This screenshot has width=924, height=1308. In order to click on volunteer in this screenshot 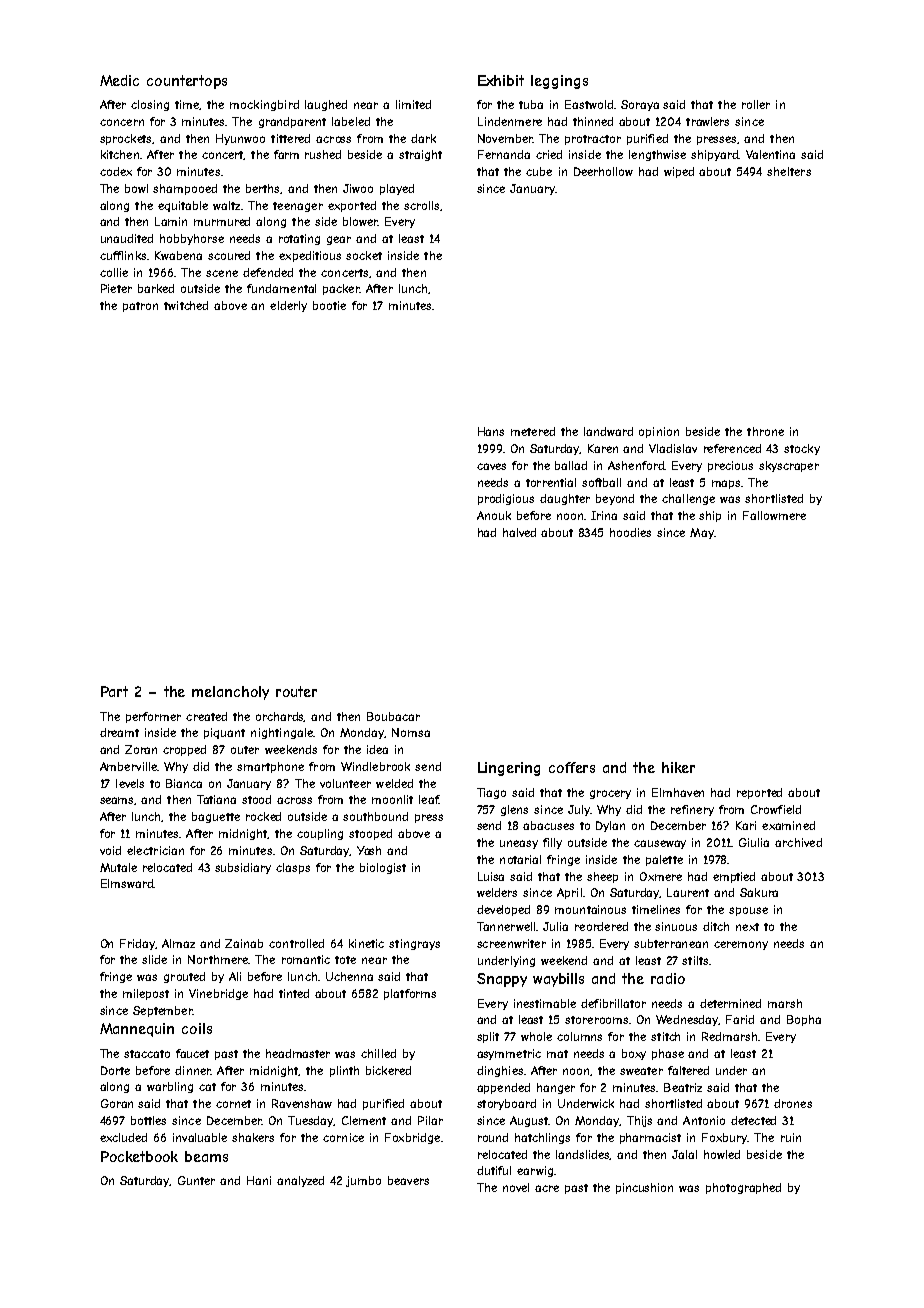, I will do `click(345, 783)`.
